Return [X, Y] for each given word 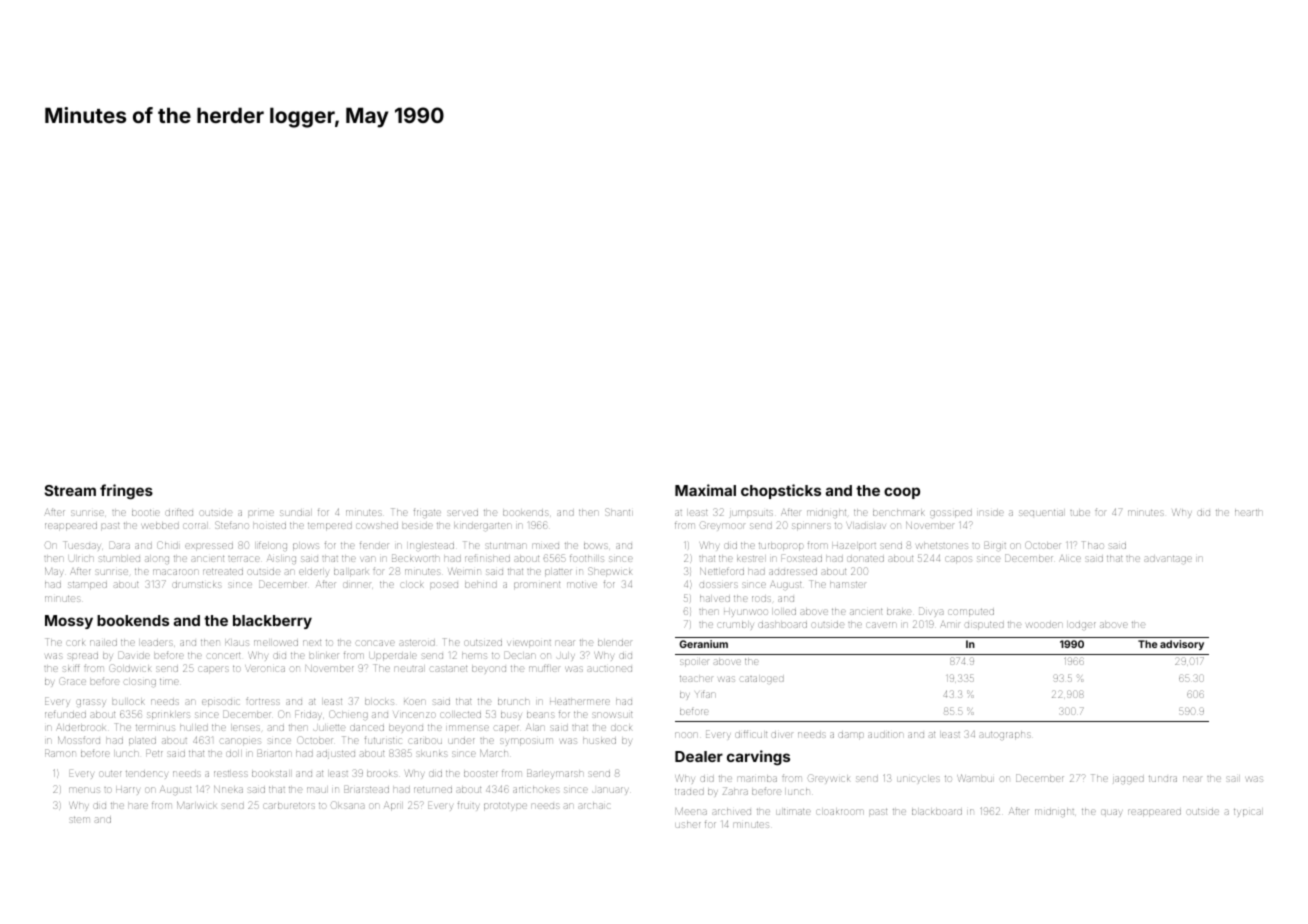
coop [902, 493]
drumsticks [197, 585]
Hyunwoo [746, 613]
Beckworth [415, 558]
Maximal [705, 490]
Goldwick [130, 668]
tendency [147, 775]
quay [1111, 812]
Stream [70, 490]
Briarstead [366, 789]
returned [433, 790]
